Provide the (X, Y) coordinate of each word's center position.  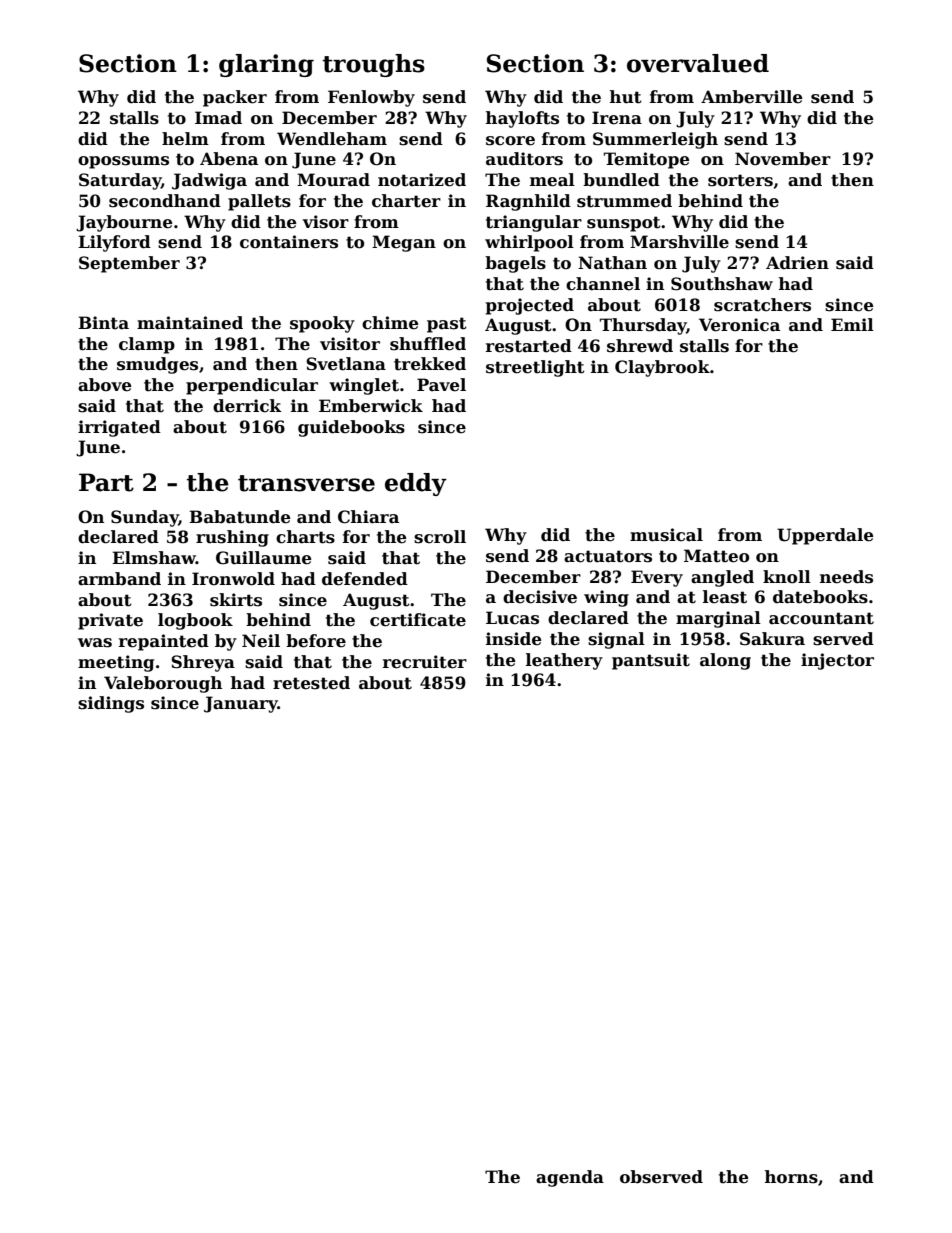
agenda (570, 1178)
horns (791, 1177)
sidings (111, 704)
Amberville (751, 97)
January (241, 704)
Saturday (120, 181)
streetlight (535, 368)
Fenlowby (371, 98)
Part (106, 482)
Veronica (739, 325)
